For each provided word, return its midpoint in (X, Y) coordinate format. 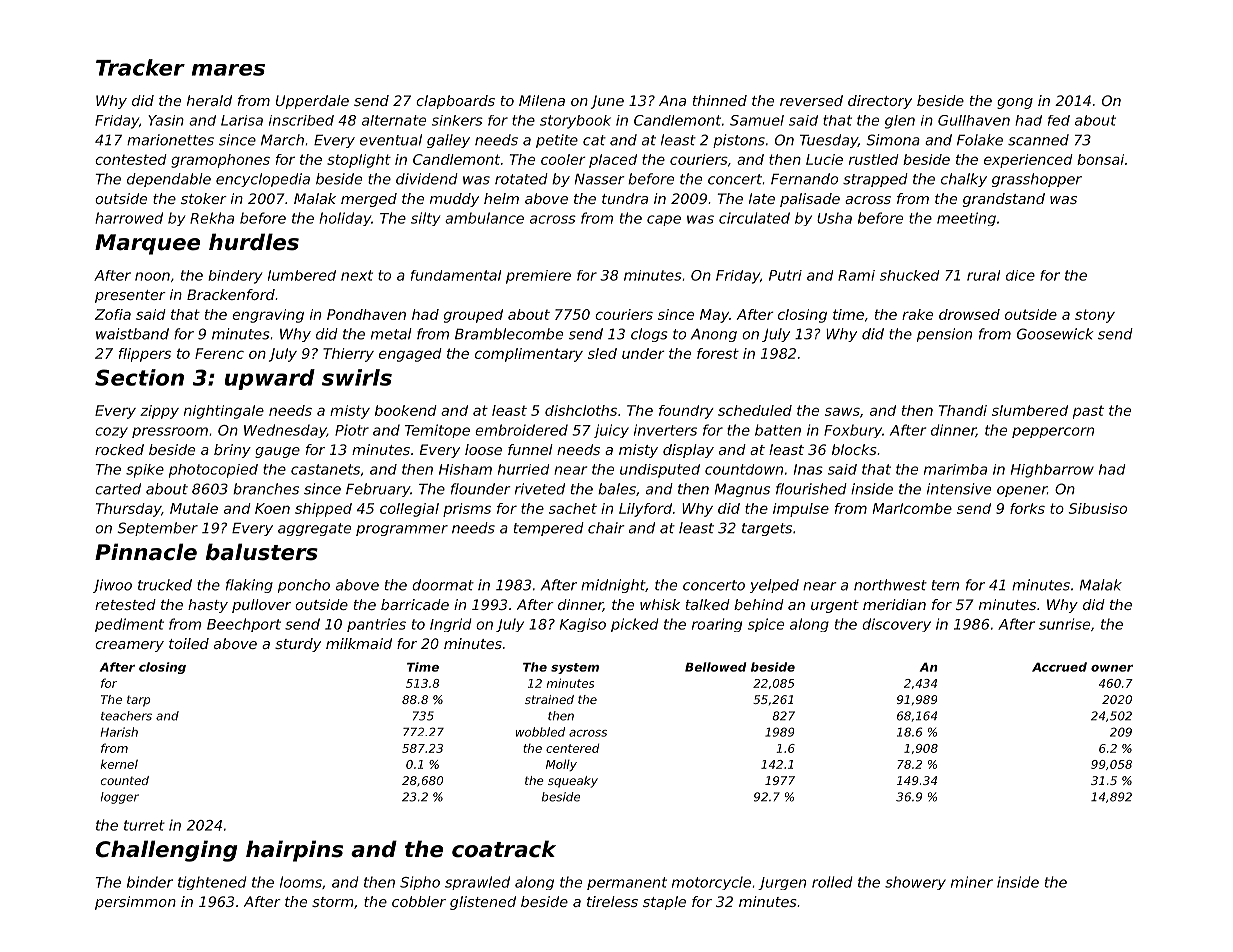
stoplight (359, 161)
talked (708, 604)
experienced (1028, 161)
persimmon (135, 903)
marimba (955, 469)
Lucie (824, 159)
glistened (483, 903)
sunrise (1064, 624)
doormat (443, 585)
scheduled (755, 410)
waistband (132, 334)
